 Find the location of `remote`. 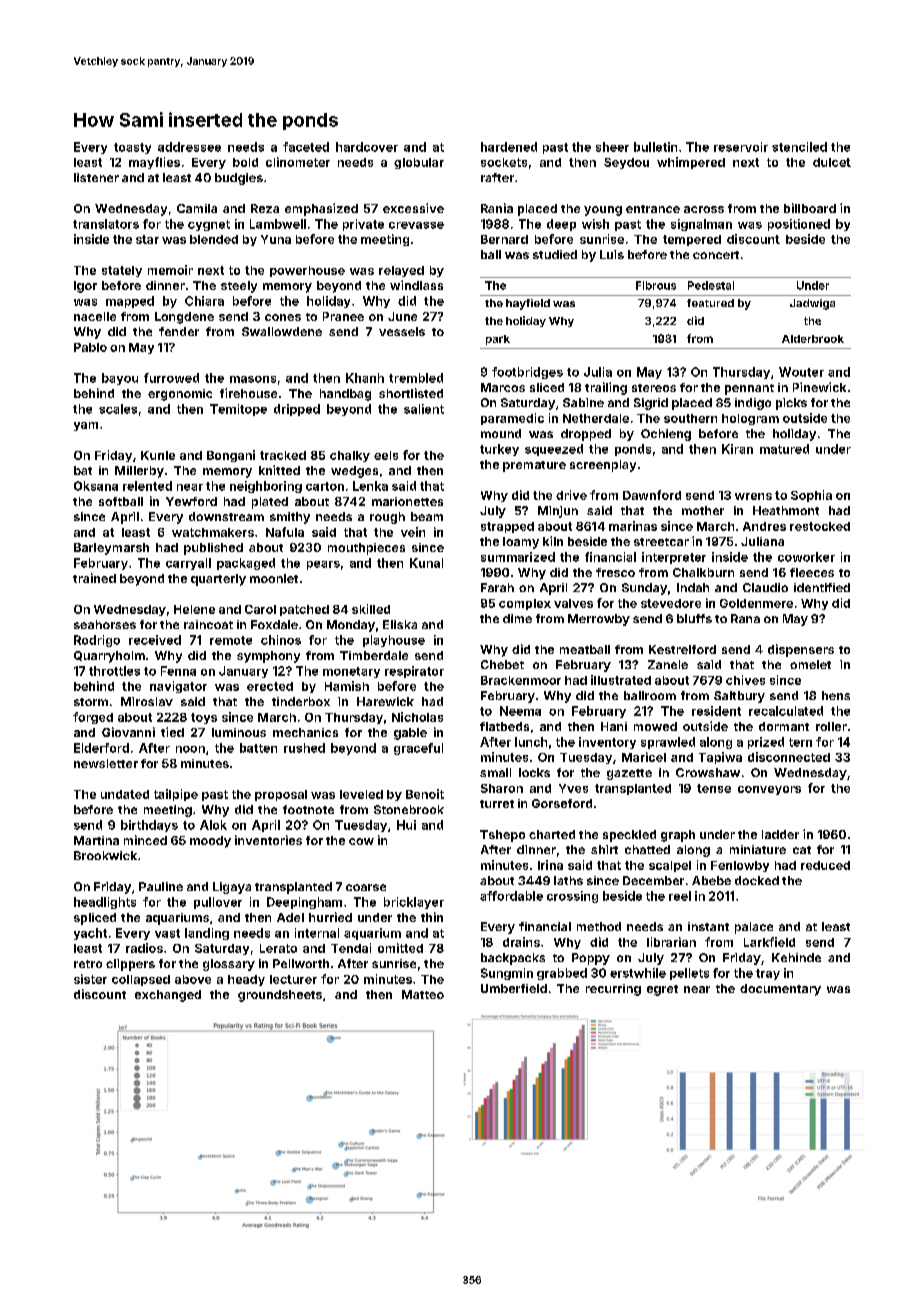

remote is located at coordinates (231, 640).
